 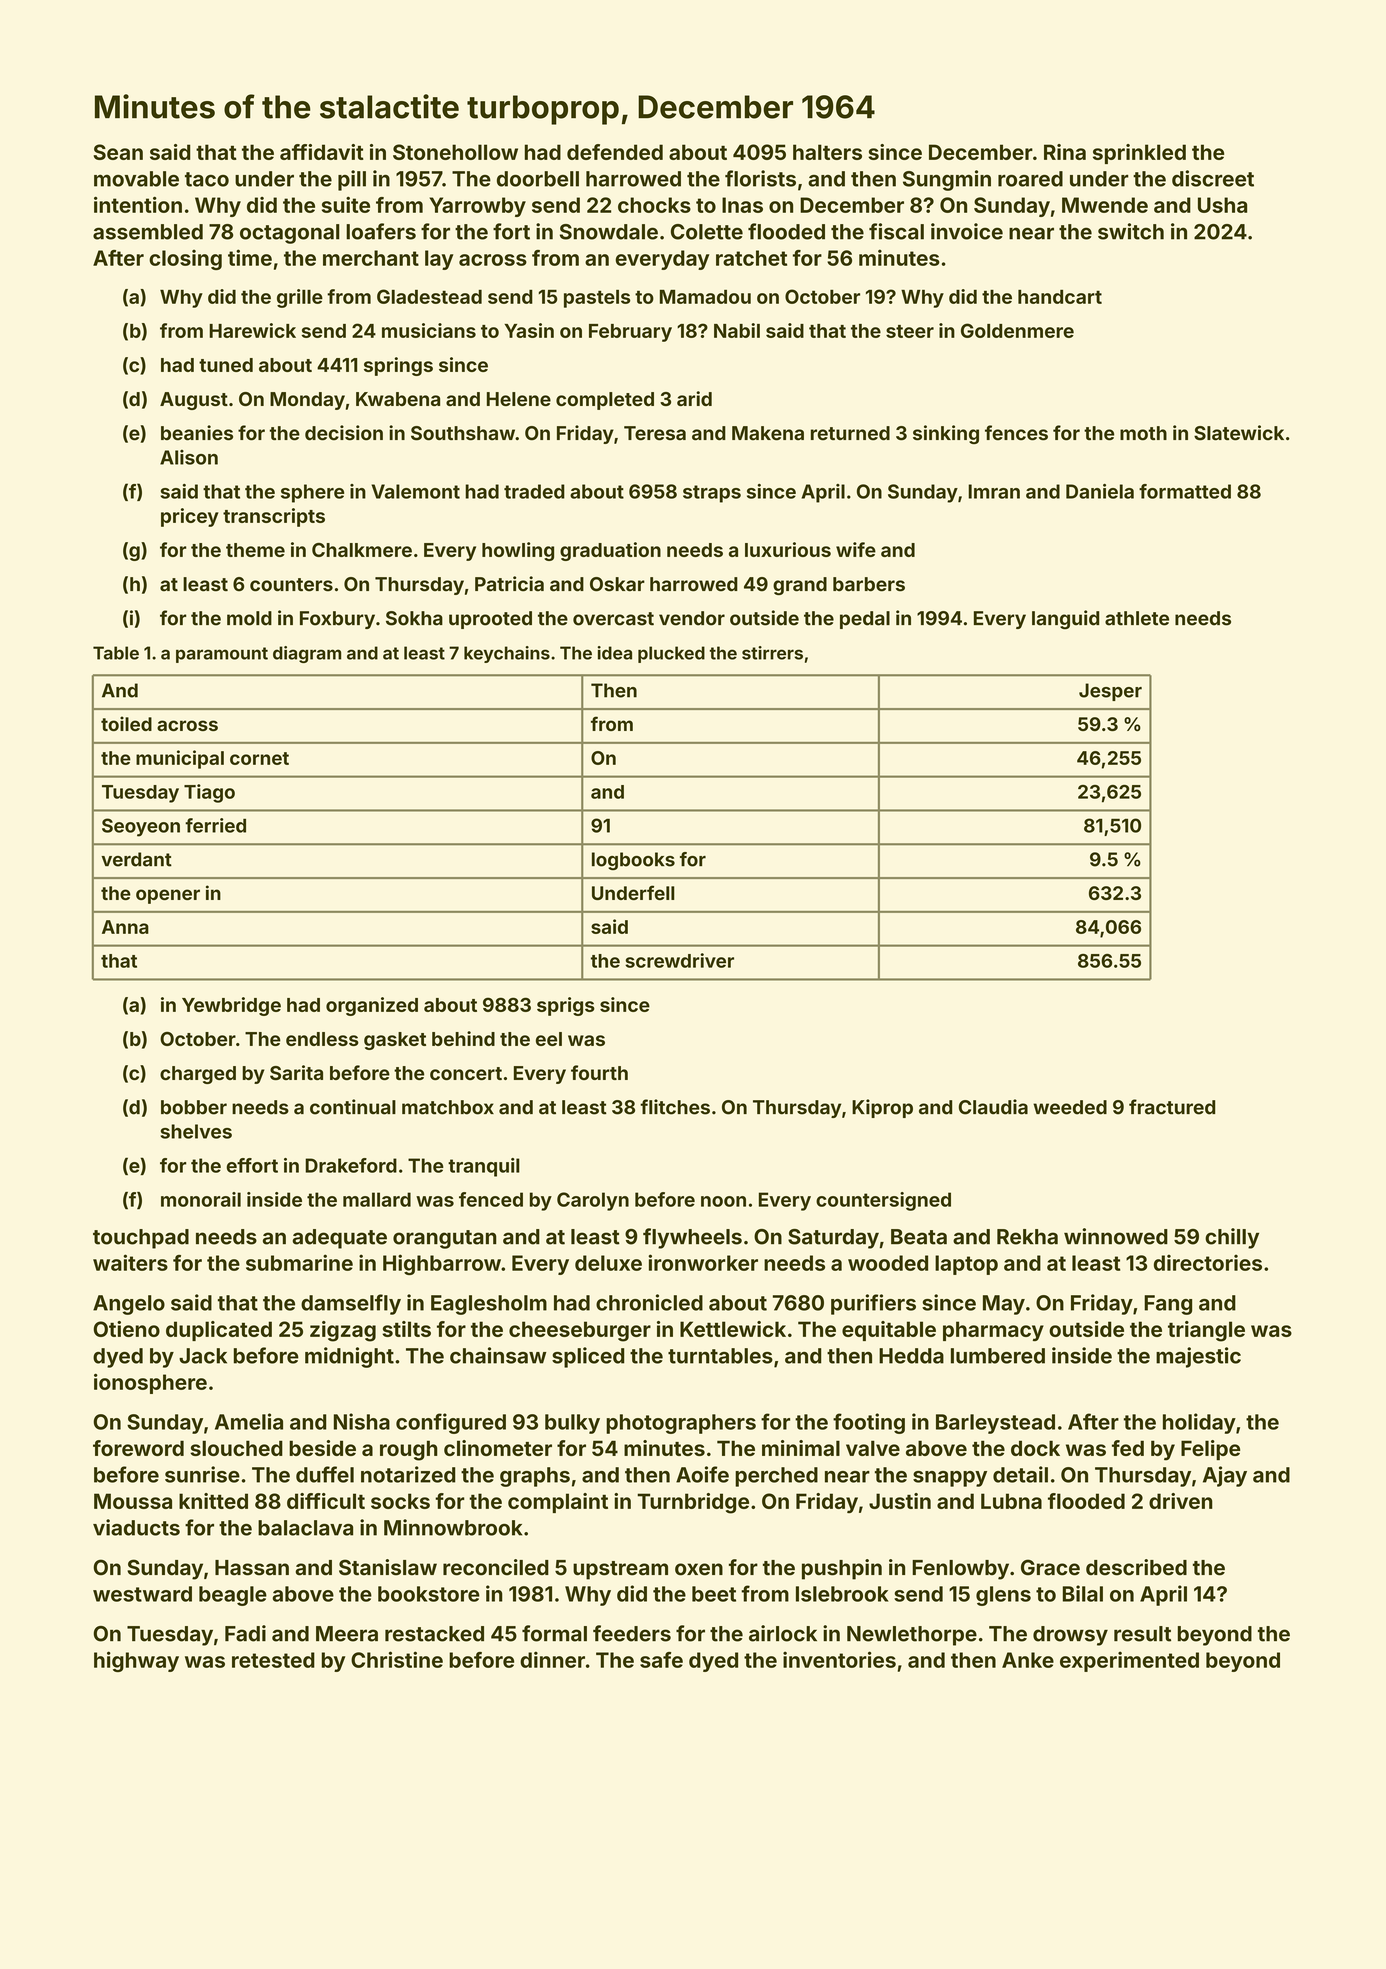 I want to click on theme, so click(x=255, y=550).
